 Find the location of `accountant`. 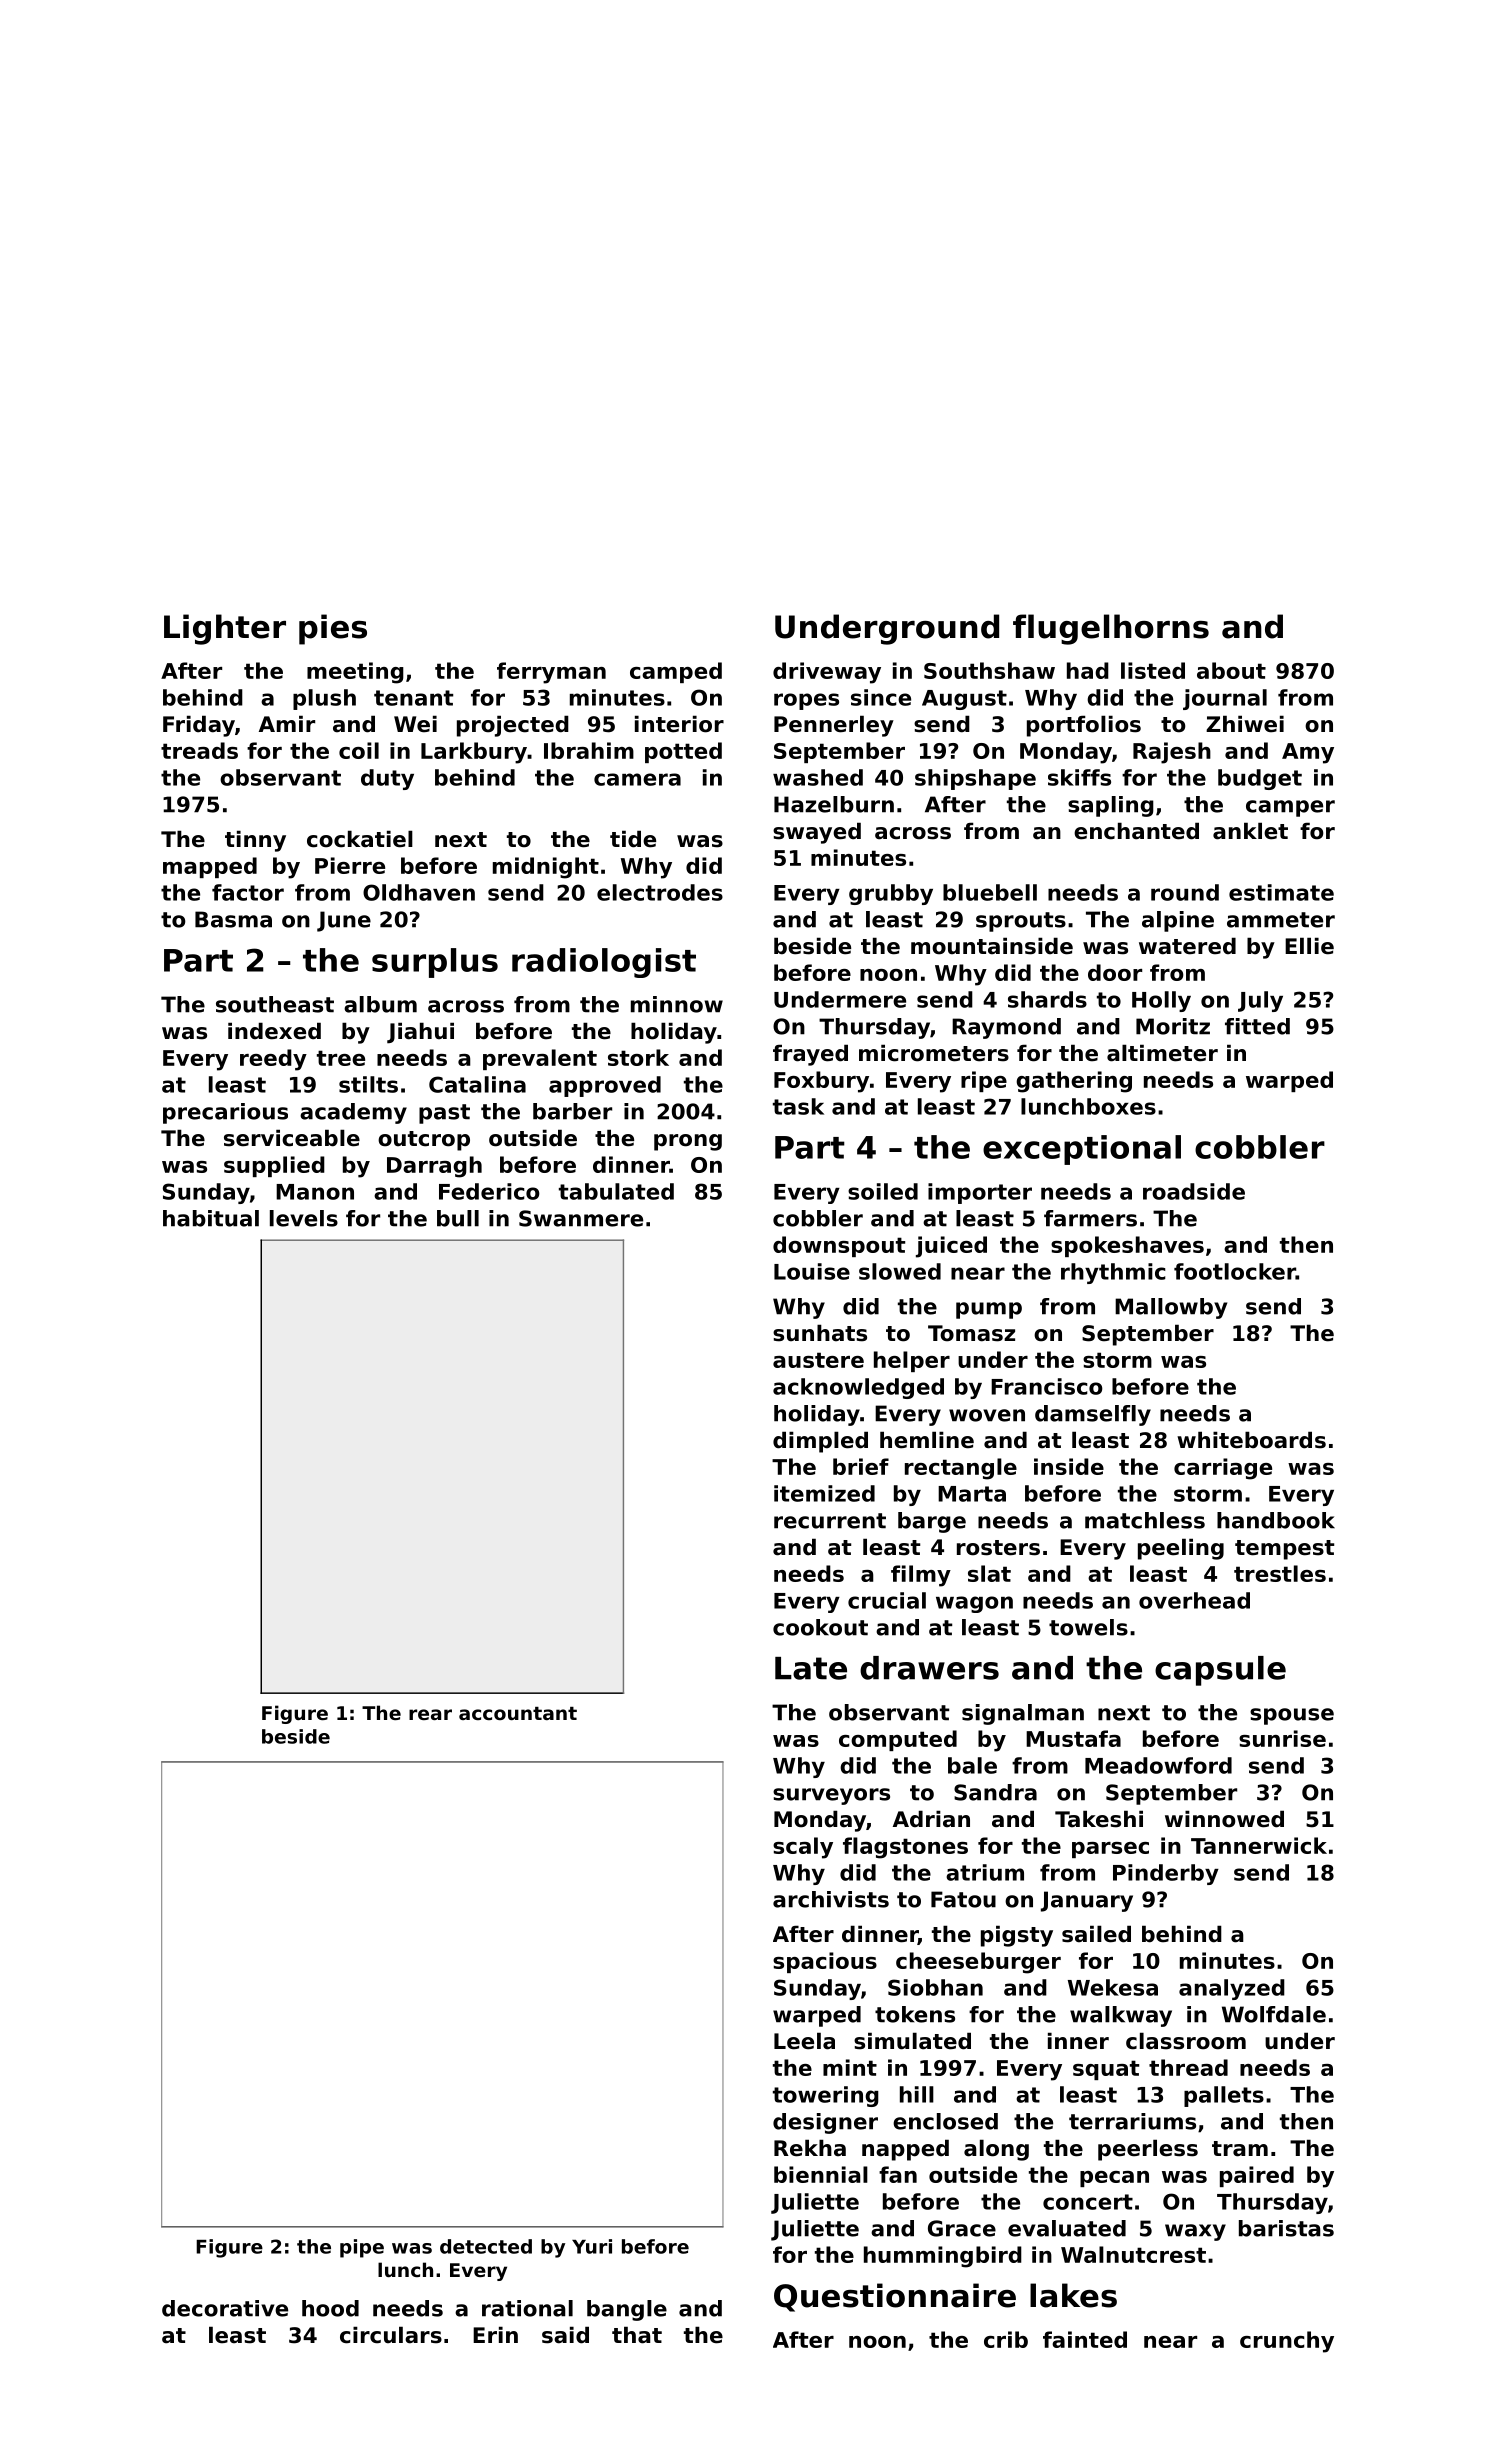

accountant is located at coordinates (518, 1713).
